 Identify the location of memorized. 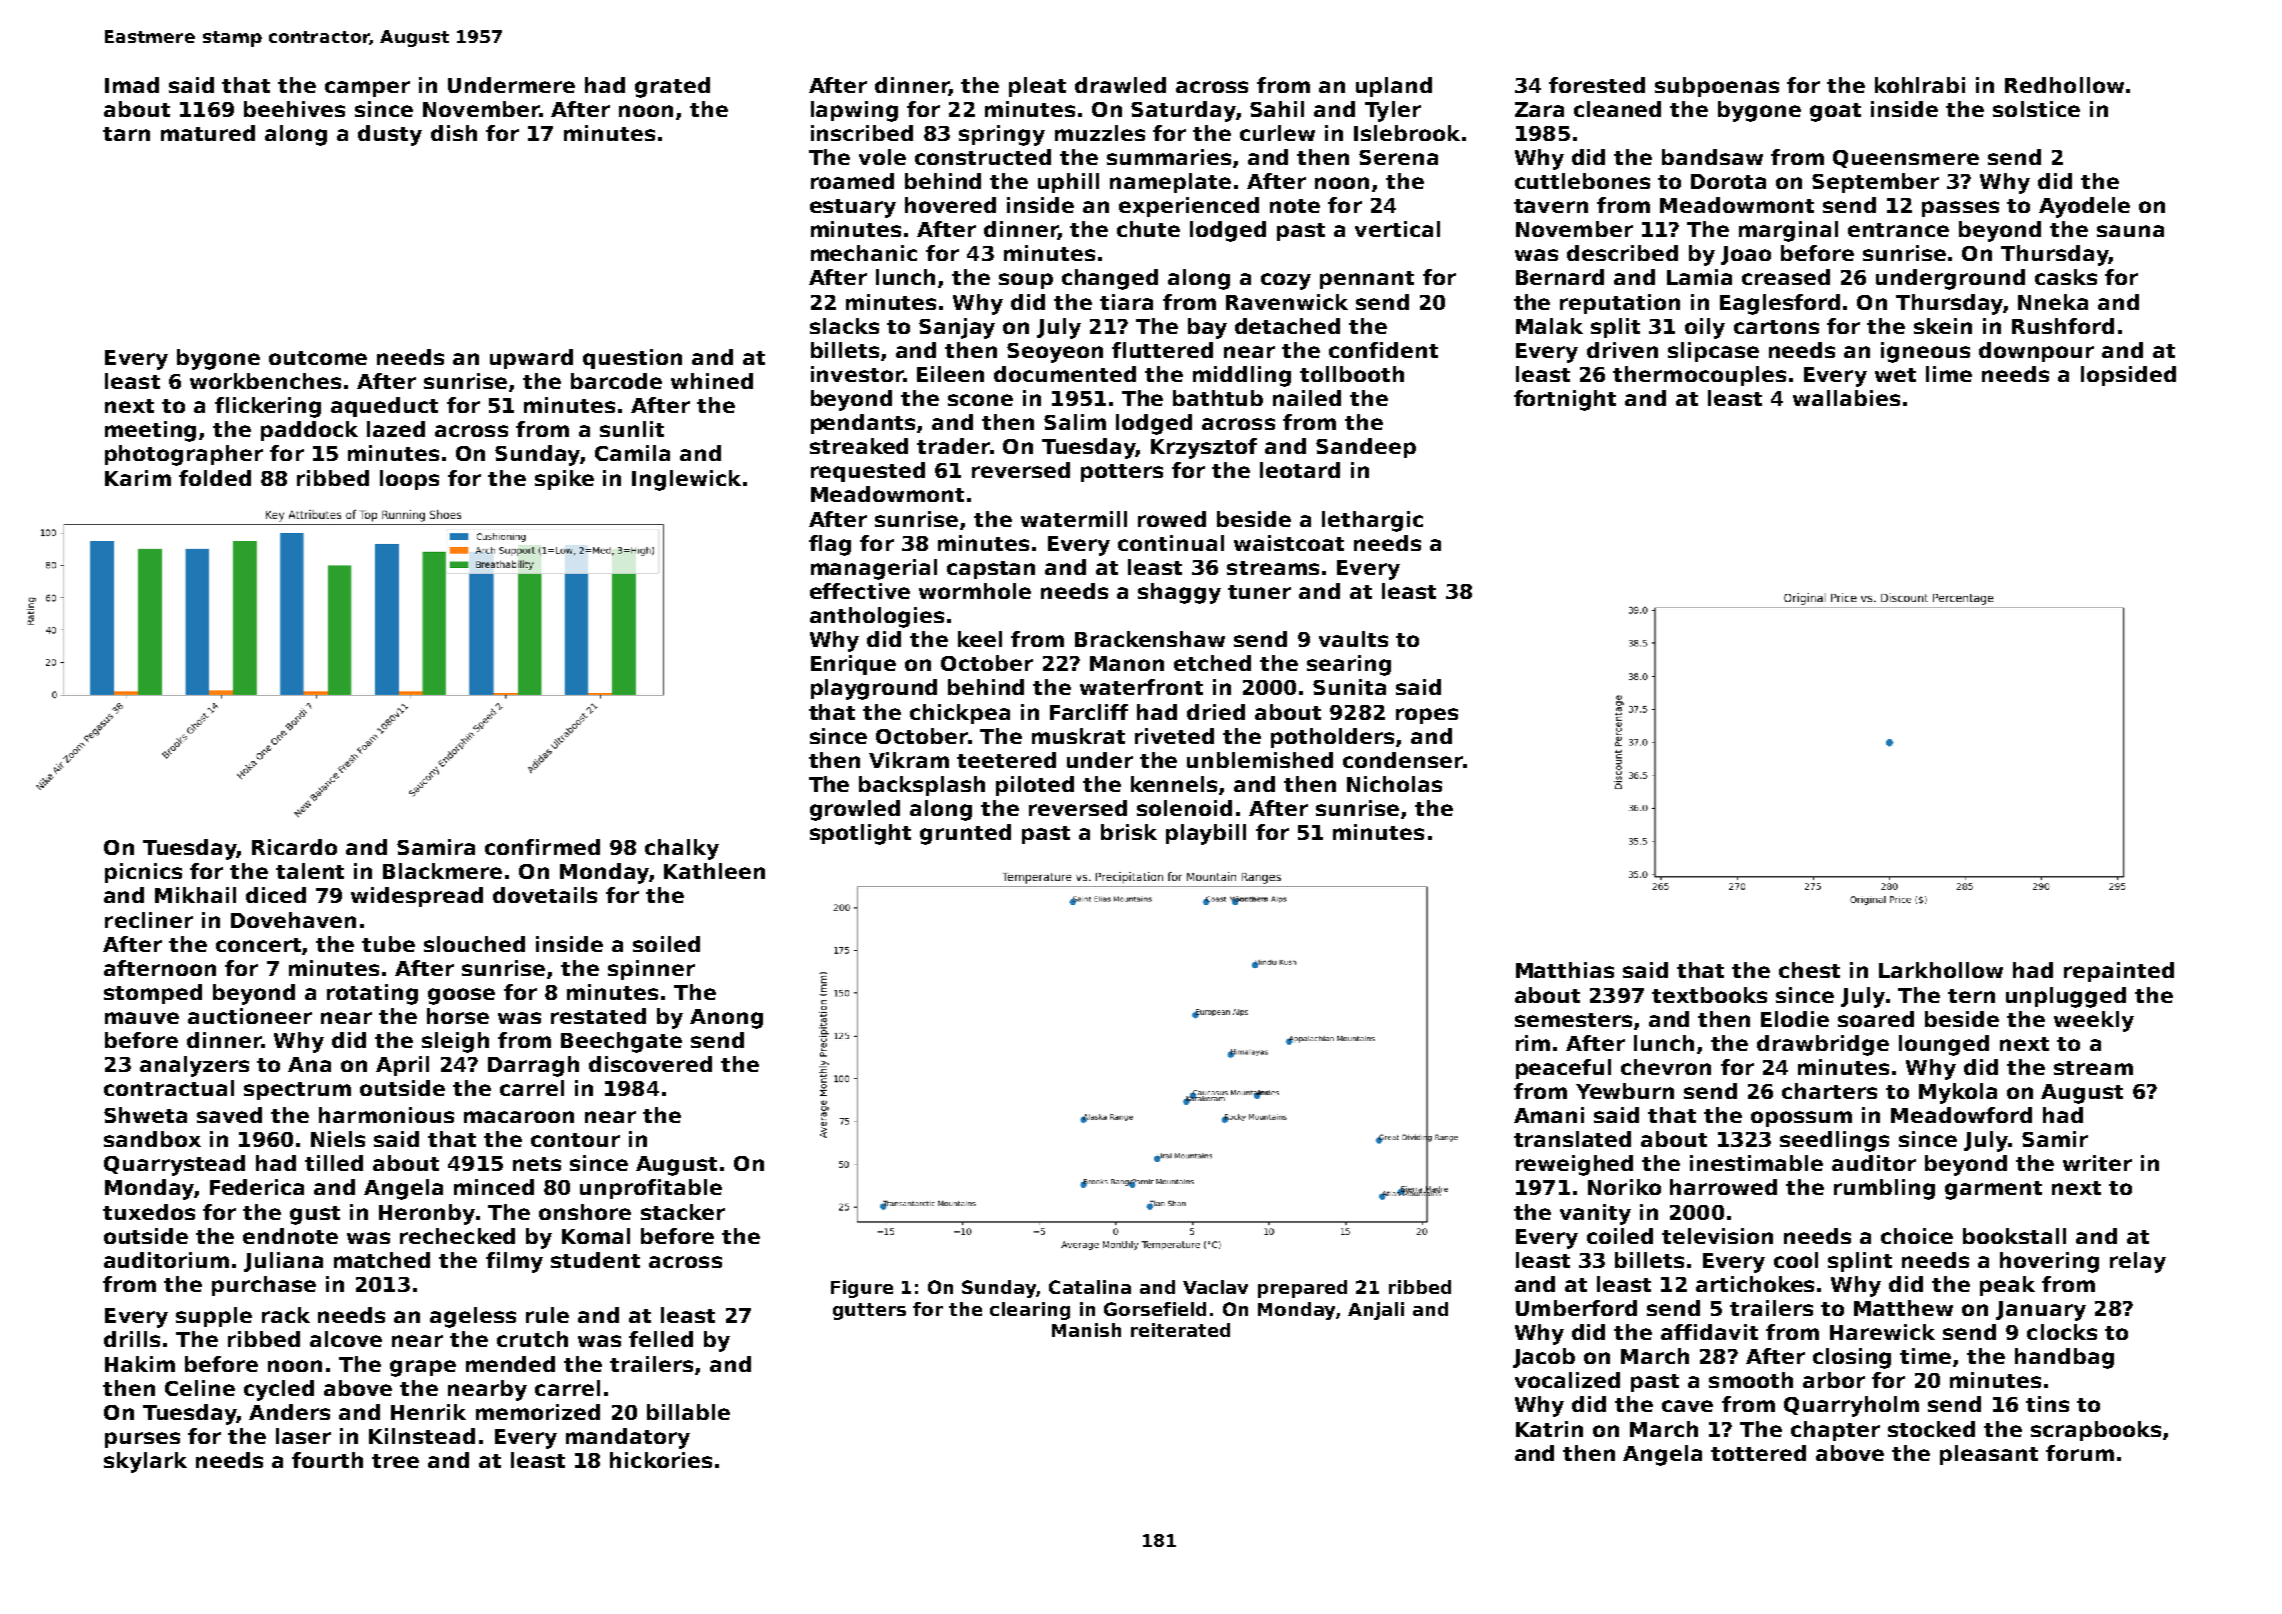
(538, 1412).
